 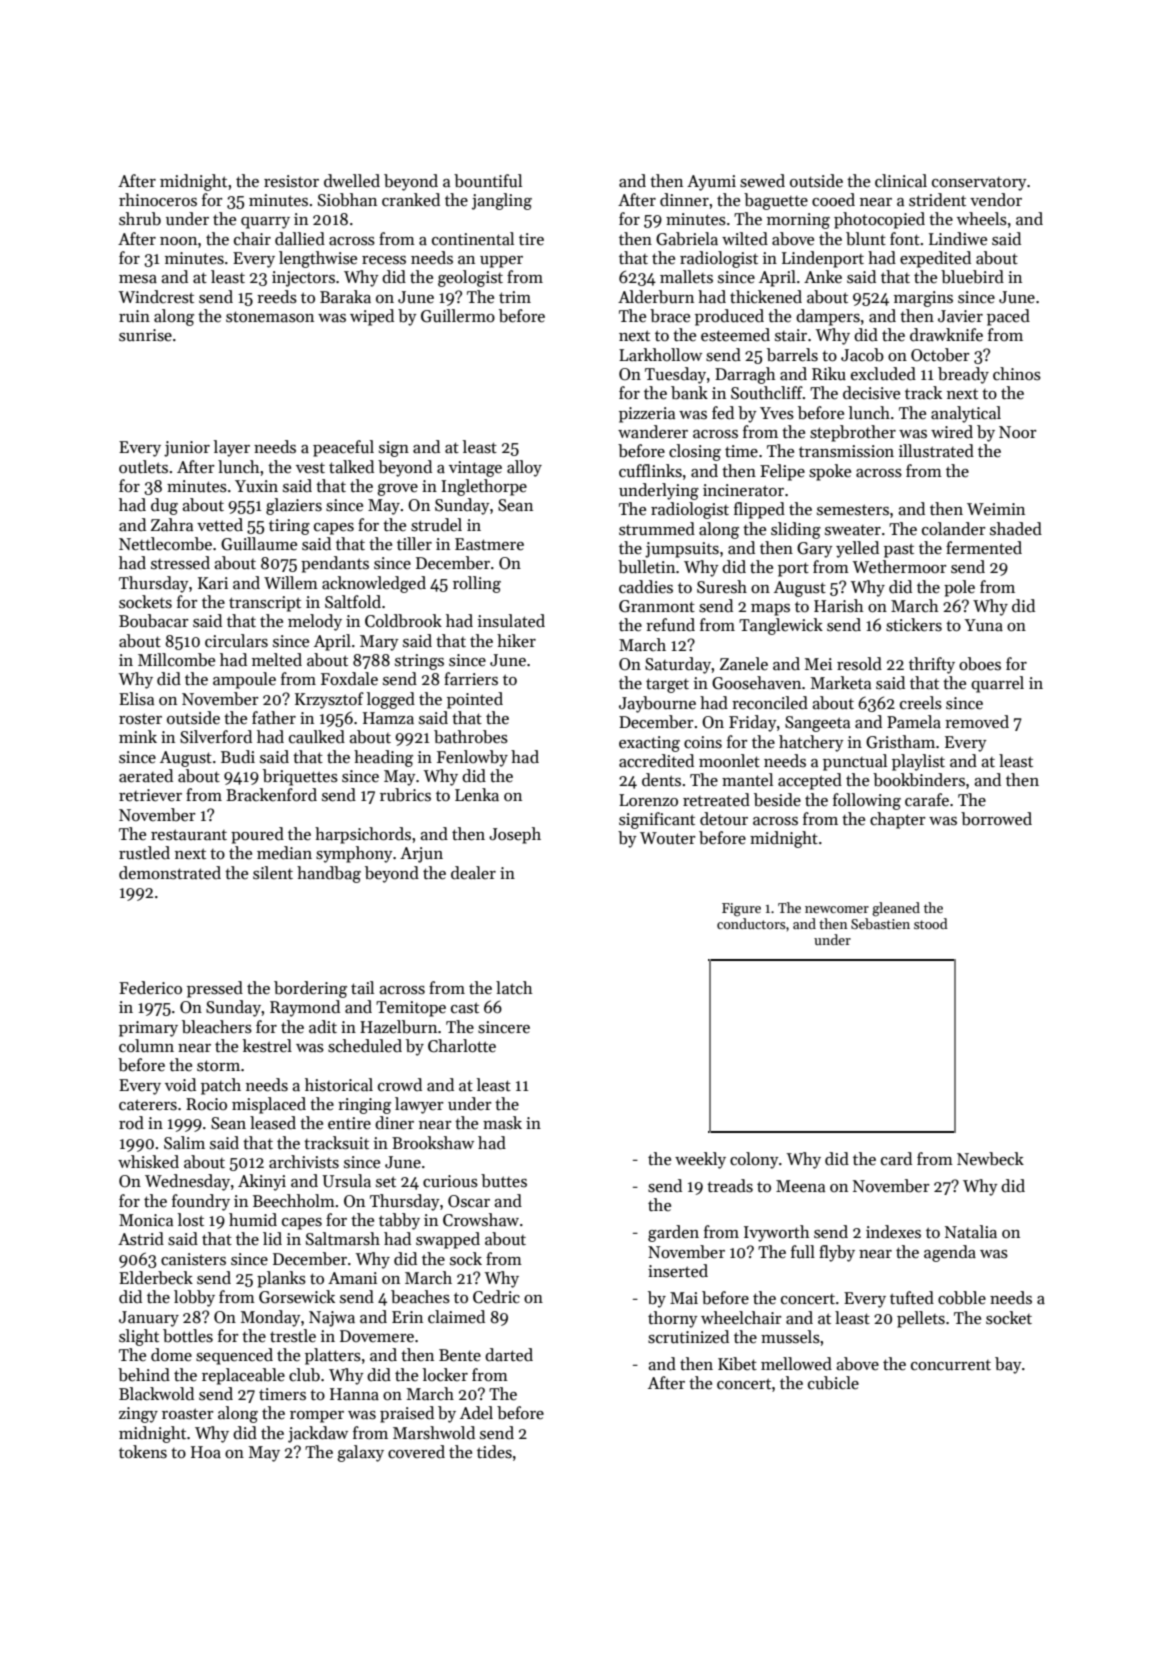 What do you see at coordinates (673, 1233) in the screenshot?
I see `garden` at bounding box center [673, 1233].
